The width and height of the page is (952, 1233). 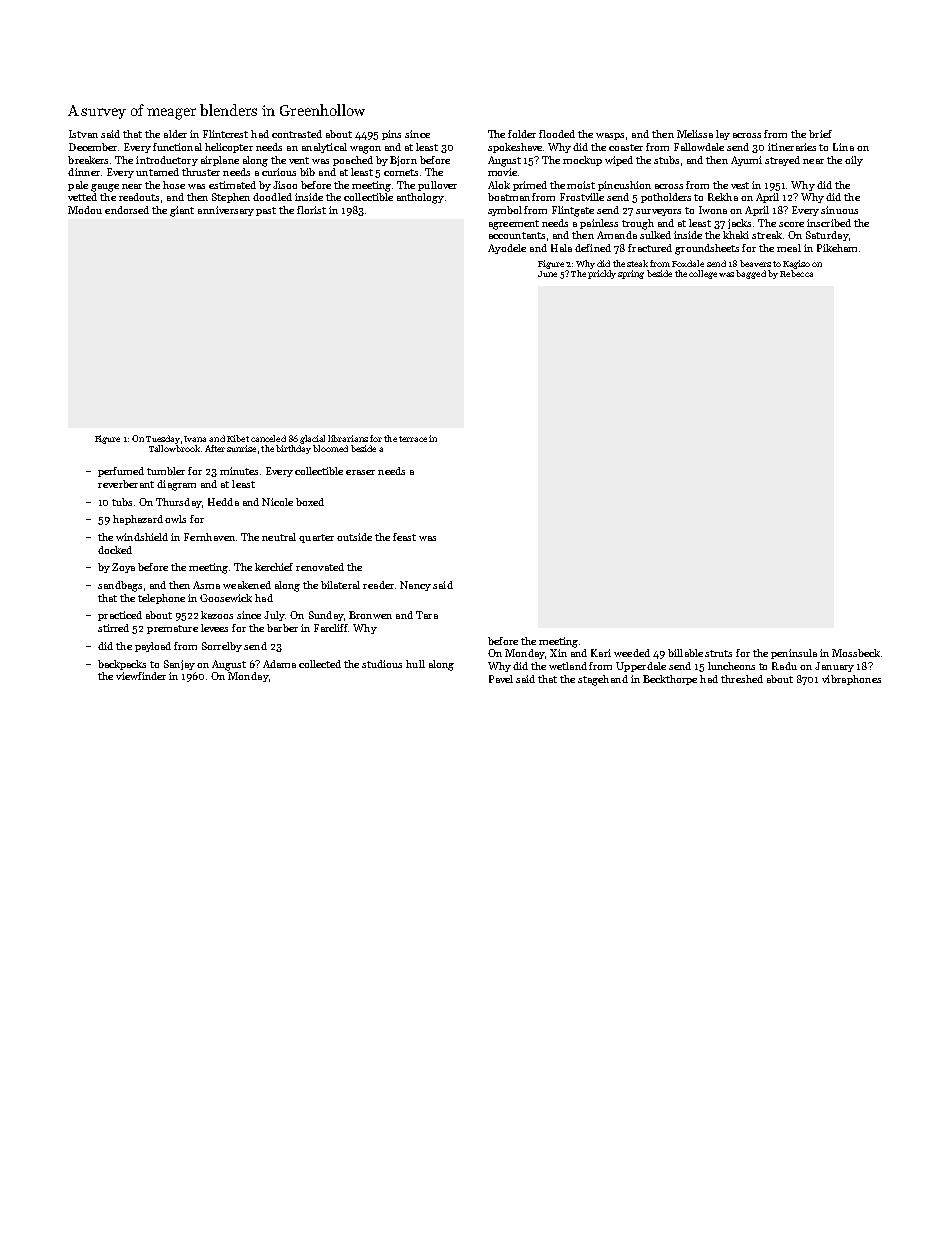 What do you see at coordinates (413, 439) in the page?
I see `terrace` at bounding box center [413, 439].
